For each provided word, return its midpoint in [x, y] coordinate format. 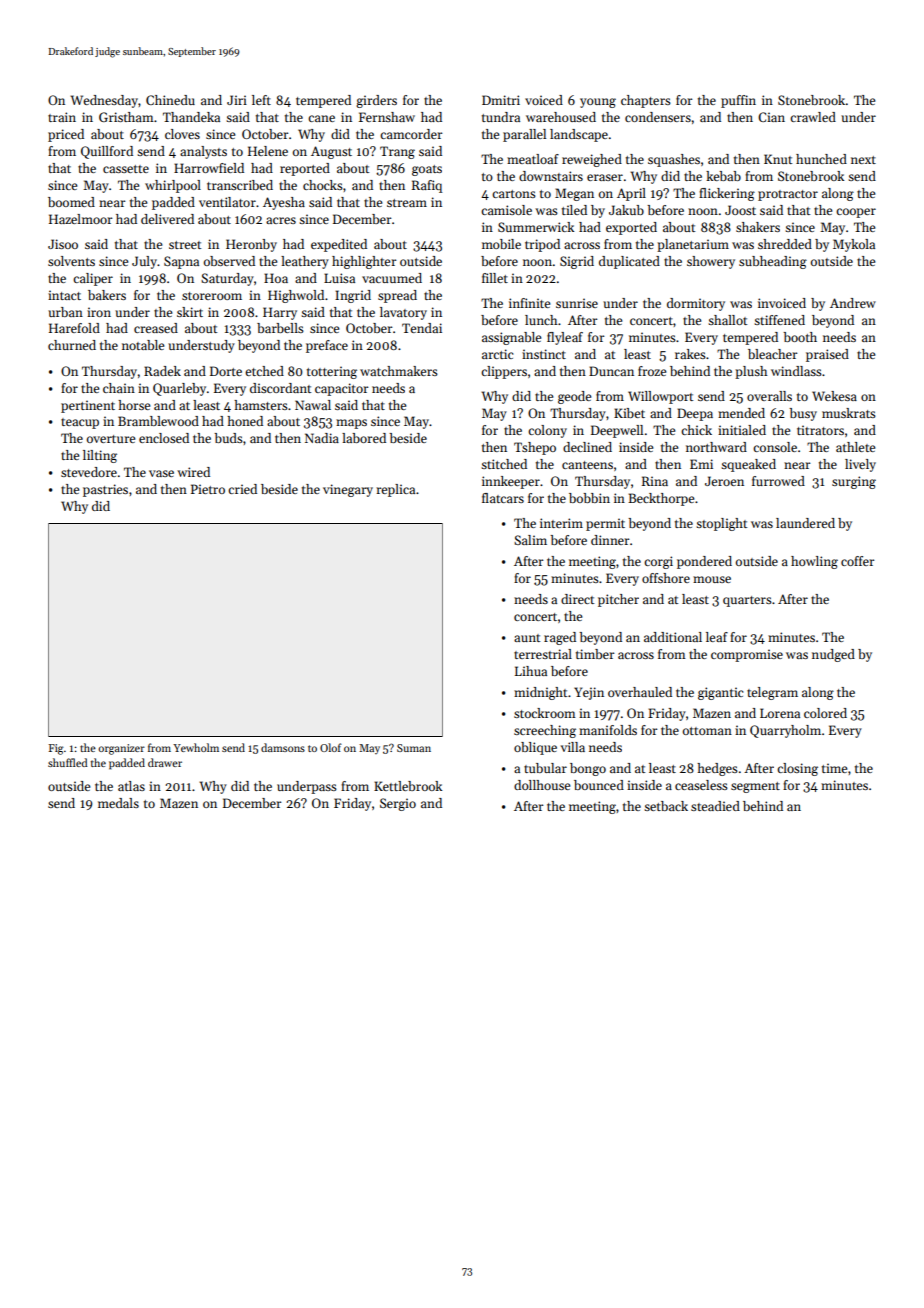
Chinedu [170, 100]
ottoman [707, 731]
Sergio [398, 804]
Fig [56, 749]
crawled [813, 117]
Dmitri [501, 100]
